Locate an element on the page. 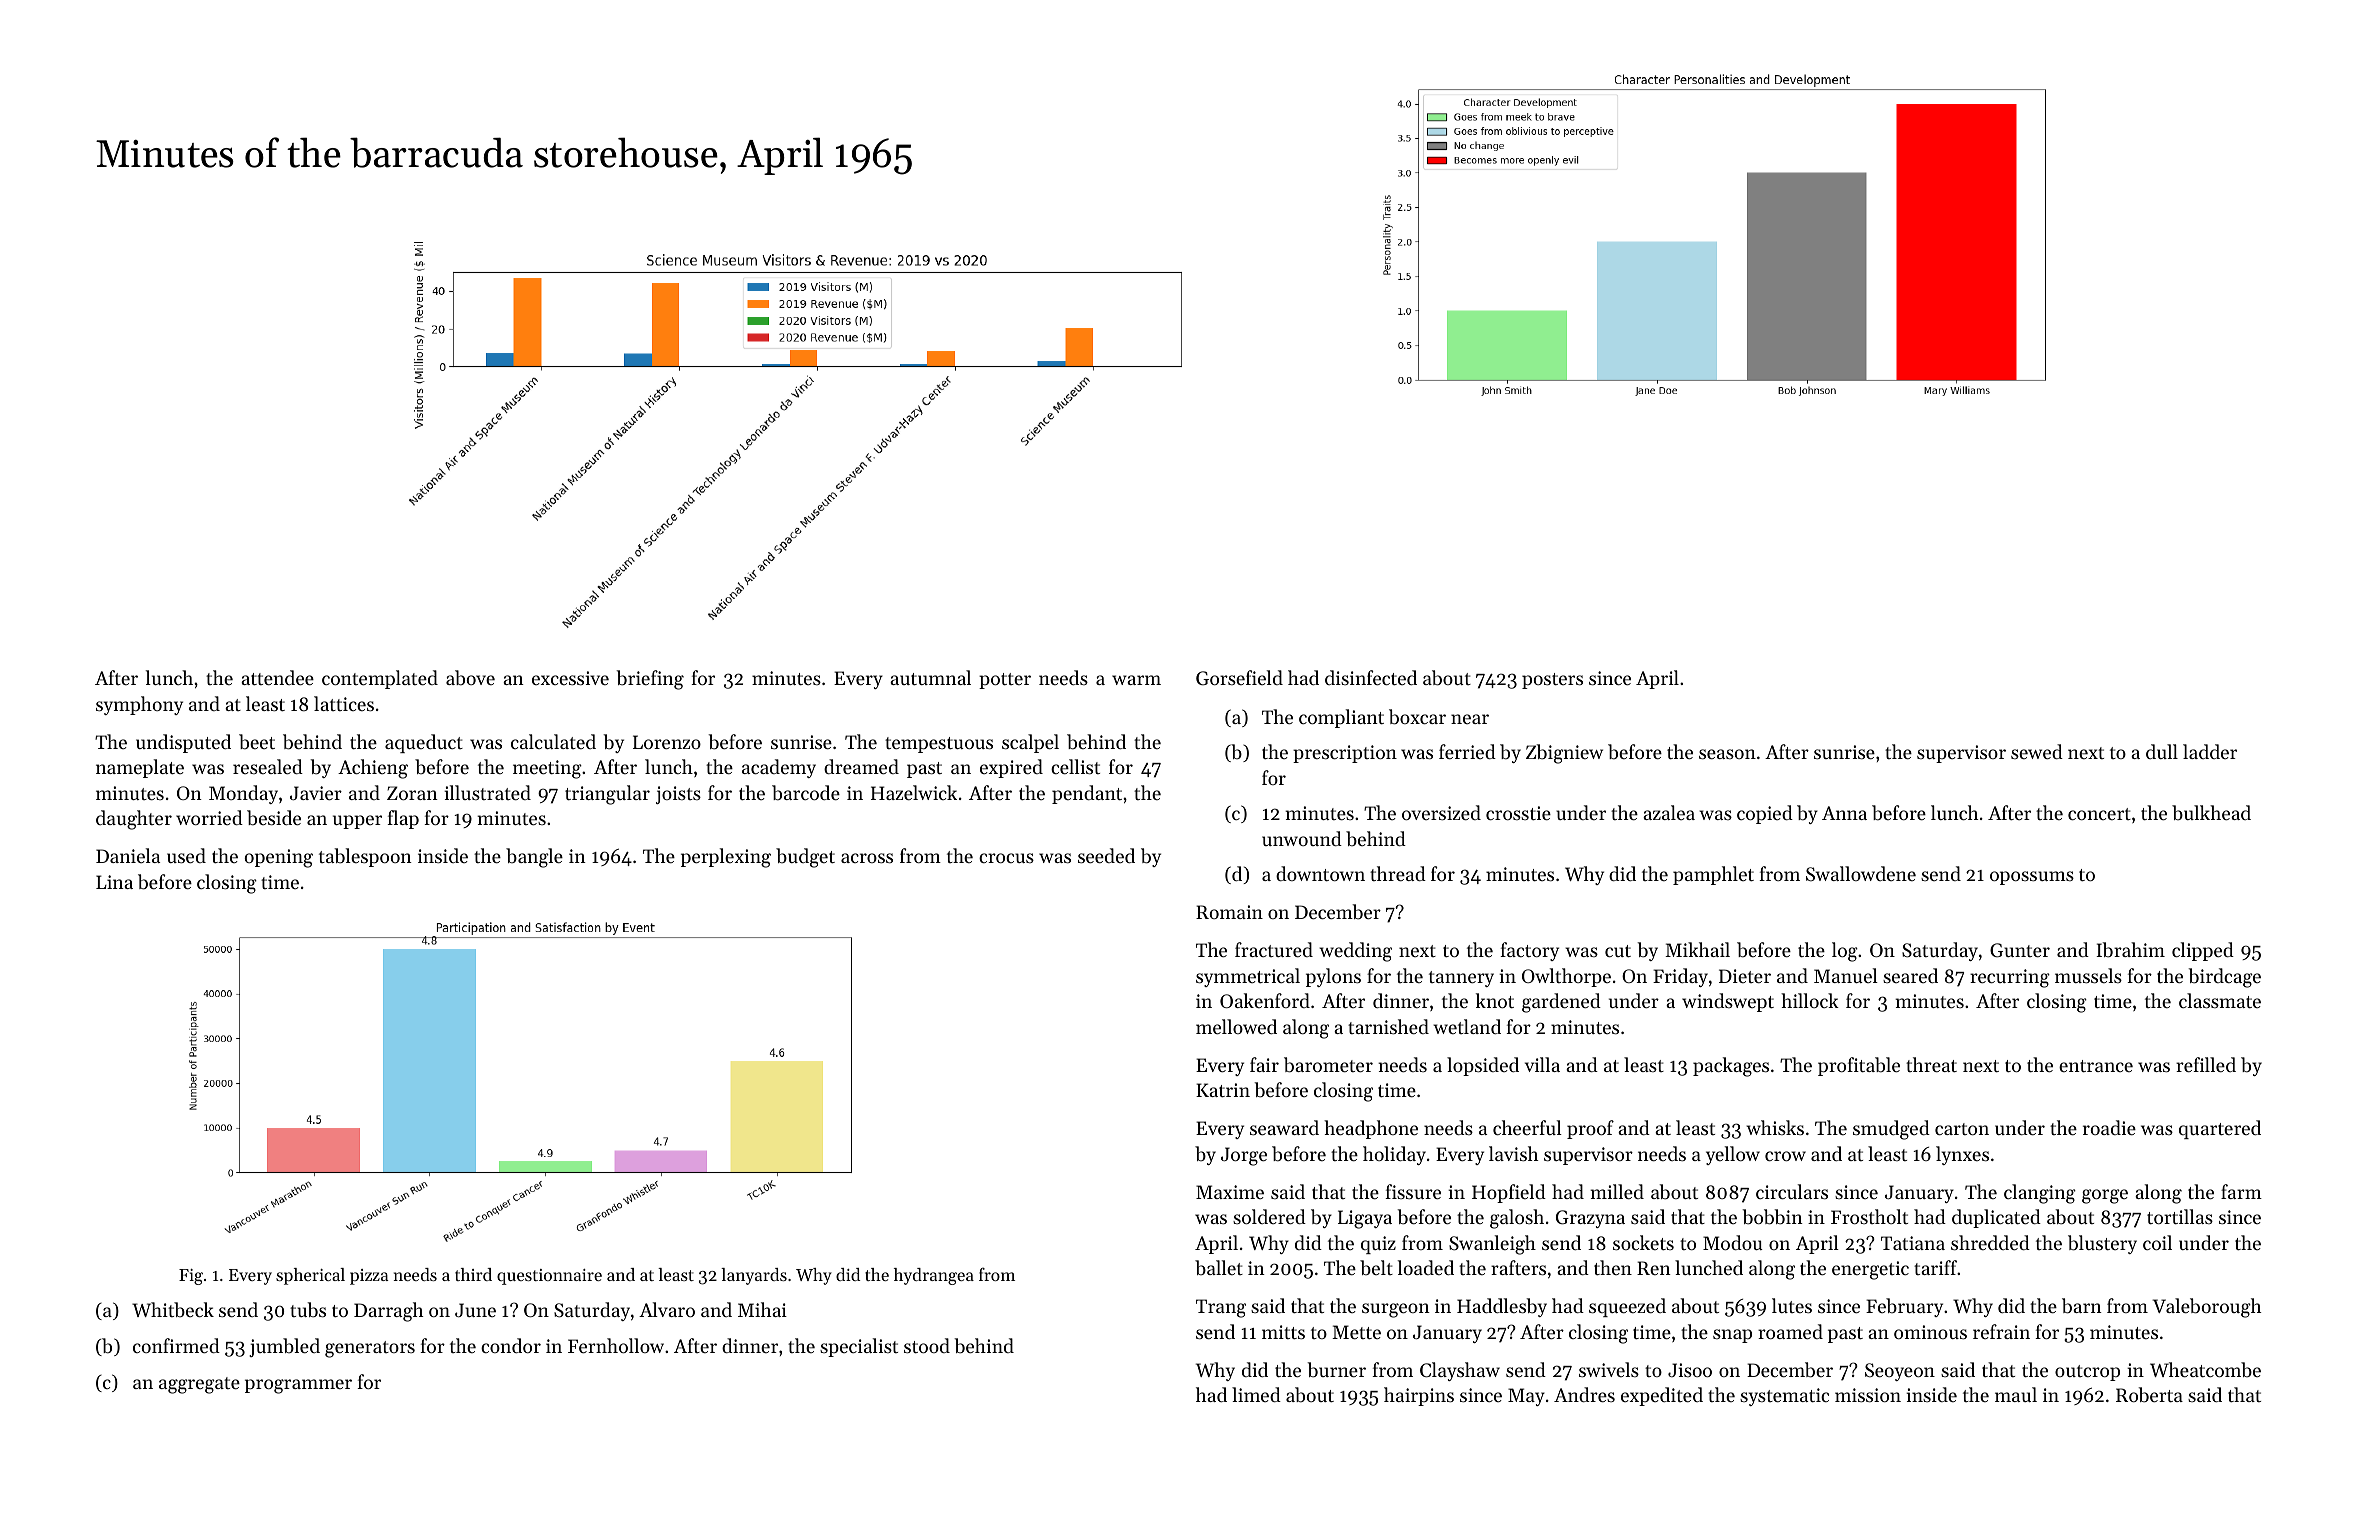  programmer is located at coordinates (298, 1386).
